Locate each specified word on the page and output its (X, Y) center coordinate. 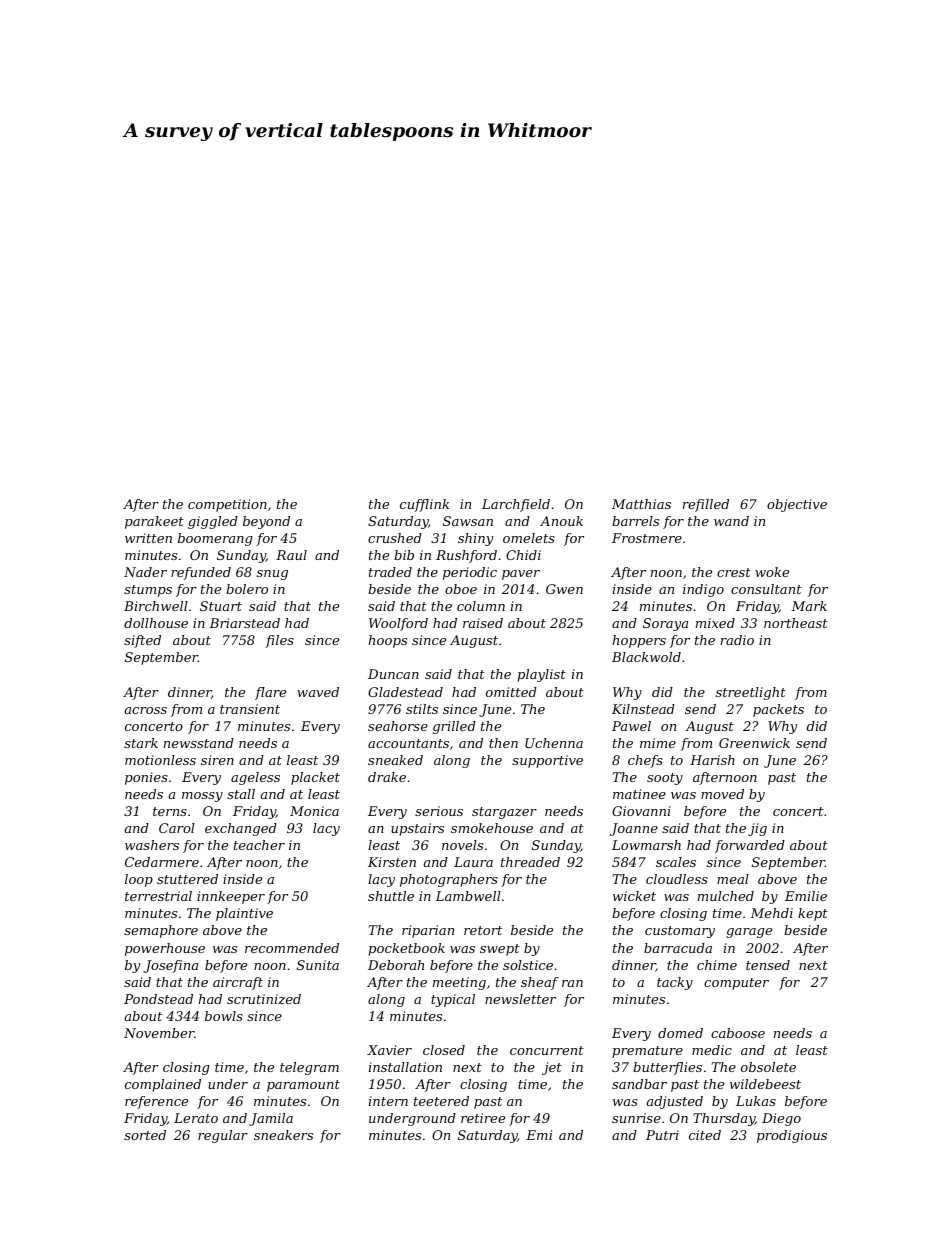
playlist (541, 675)
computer (736, 984)
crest (734, 572)
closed (444, 1050)
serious (439, 811)
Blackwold (646, 657)
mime (658, 743)
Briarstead (244, 623)
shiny (475, 539)
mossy (202, 797)
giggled (213, 522)
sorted (145, 1135)
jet (552, 1068)
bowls (224, 1016)
